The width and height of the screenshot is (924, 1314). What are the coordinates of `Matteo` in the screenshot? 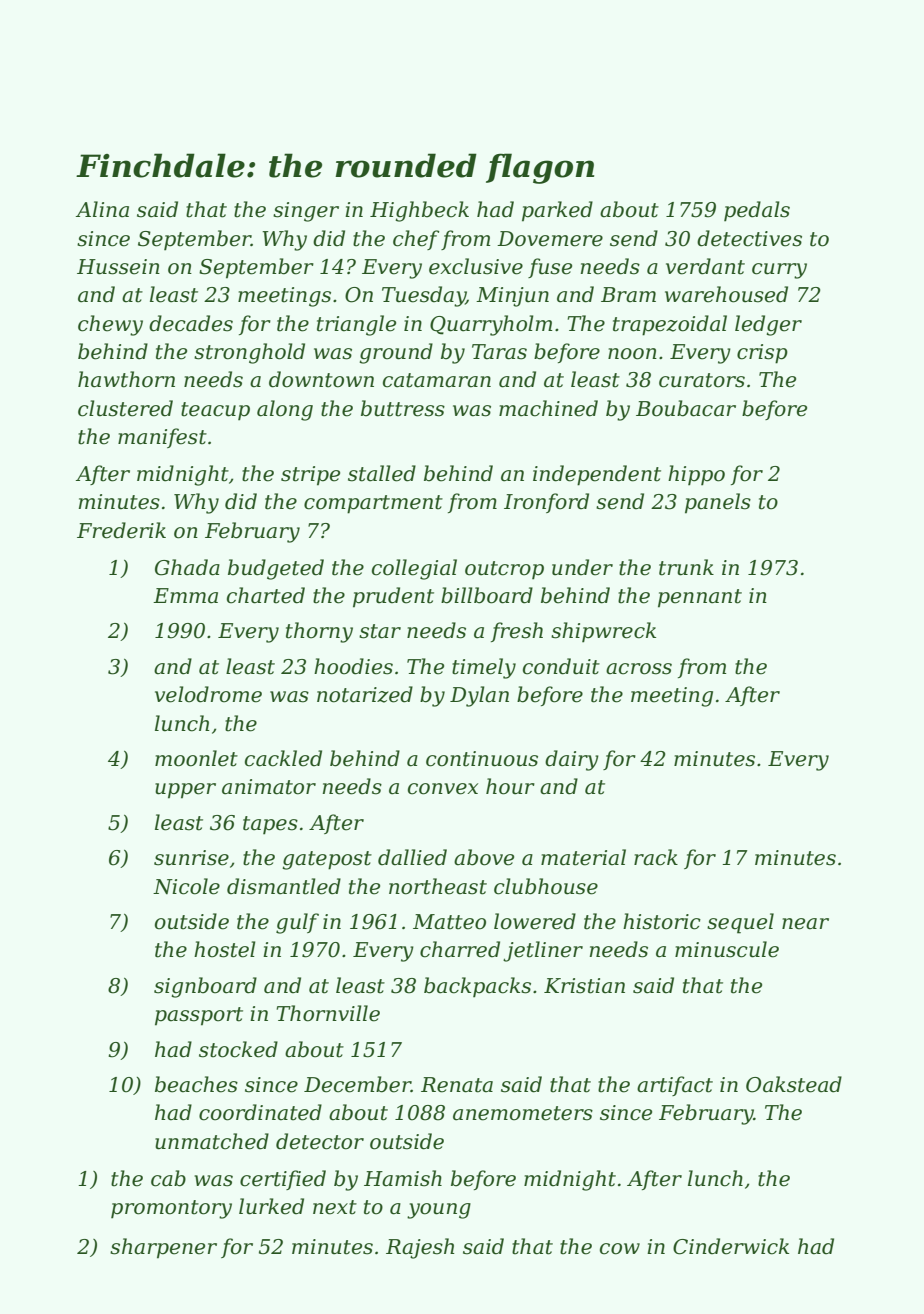 It's located at (449, 922).
